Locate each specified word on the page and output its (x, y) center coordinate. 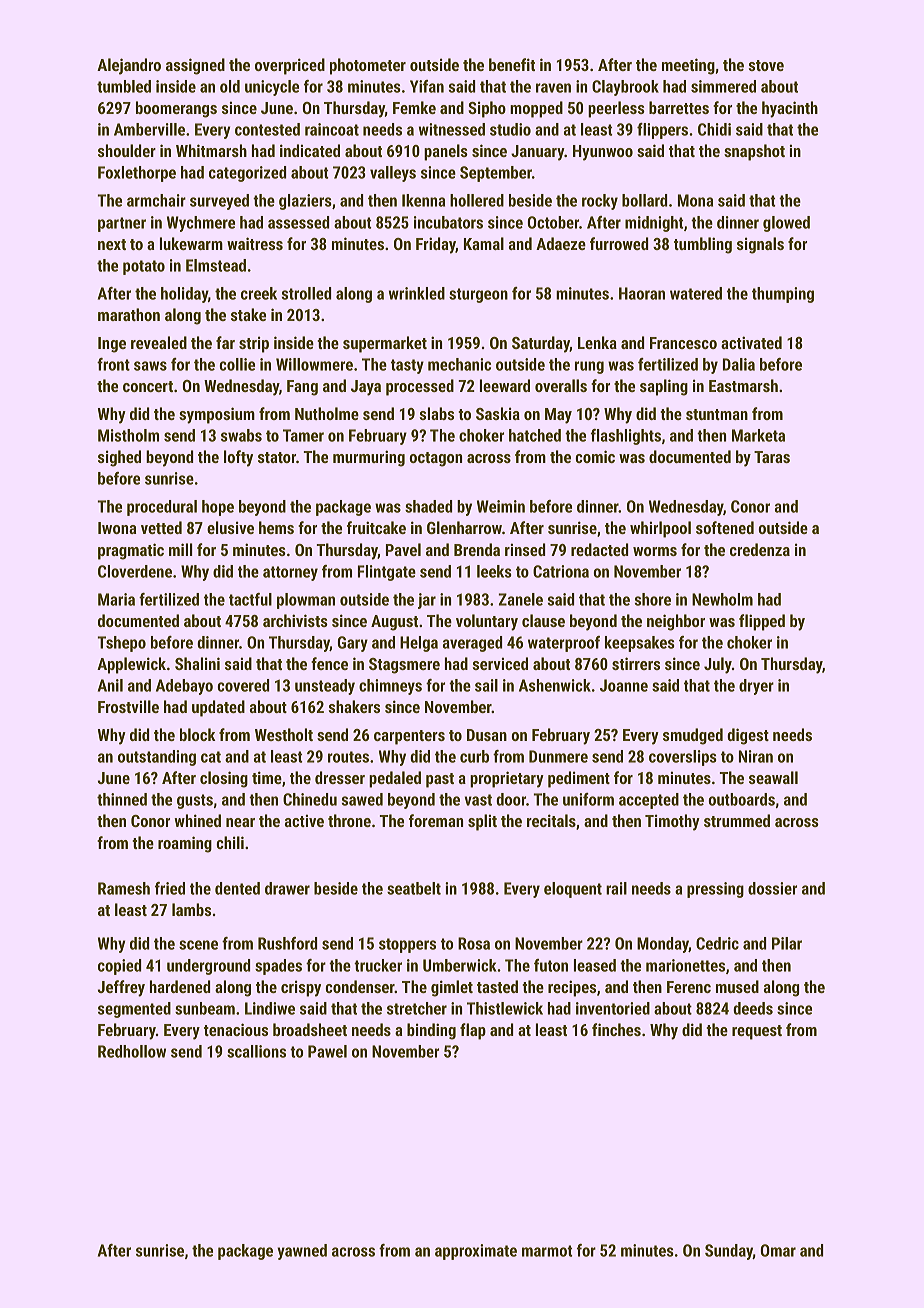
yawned (302, 1252)
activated (751, 342)
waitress (255, 243)
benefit (512, 64)
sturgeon (478, 295)
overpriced (290, 66)
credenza (760, 549)
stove (766, 65)
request (757, 1032)
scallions (256, 1051)
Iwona (117, 528)
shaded (429, 506)
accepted (649, 801)
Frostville (128, 706)
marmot (547, 1251)
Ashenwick (555, 685)
